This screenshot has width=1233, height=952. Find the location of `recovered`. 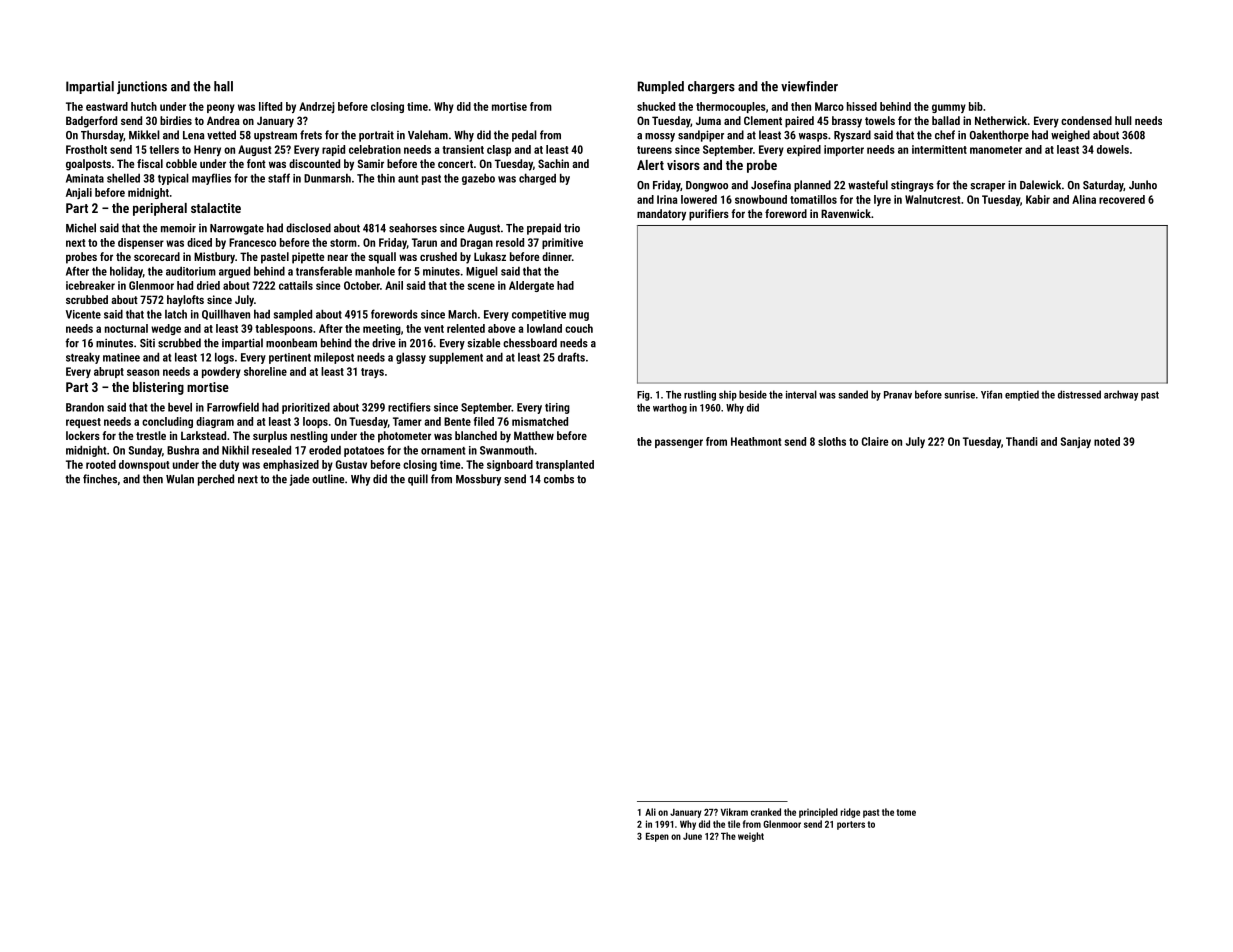

recovered is located at coordinates (1122, 199).
